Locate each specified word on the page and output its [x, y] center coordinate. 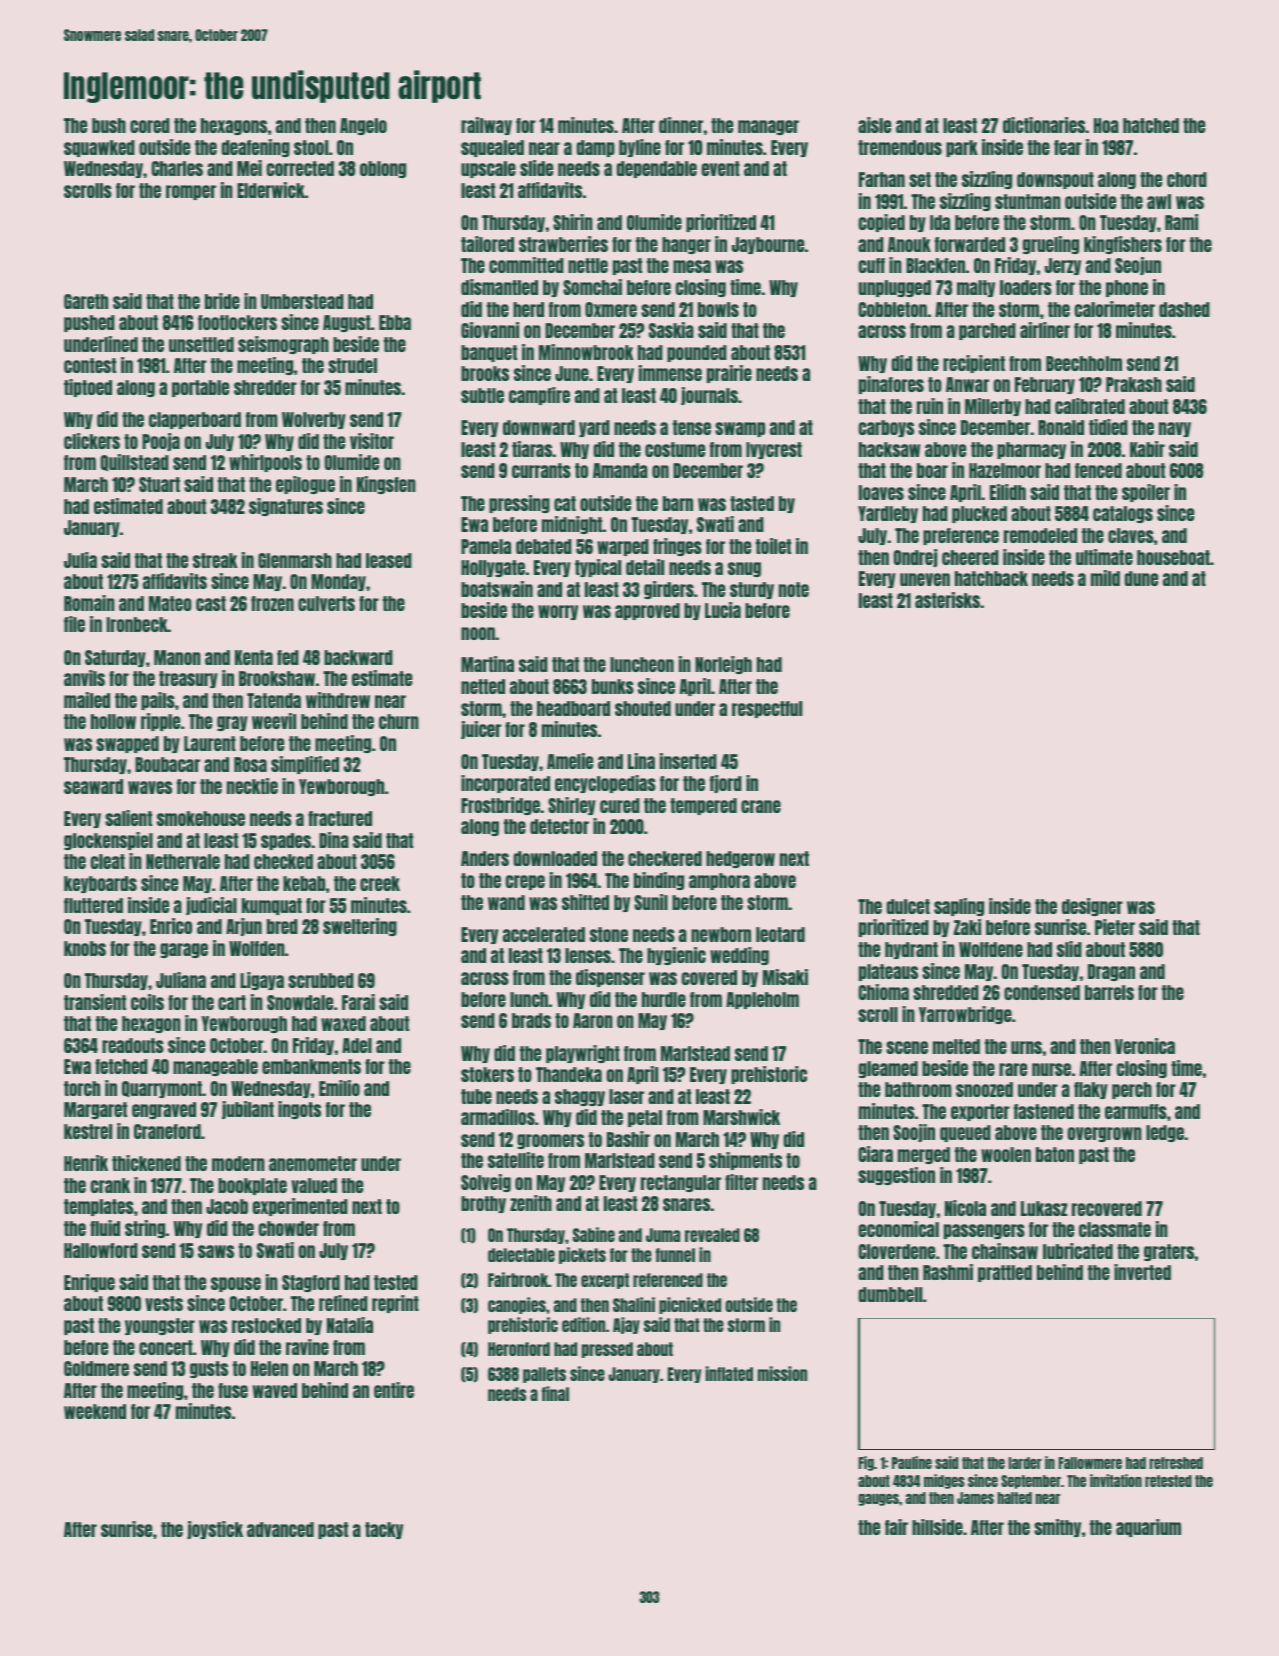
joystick [215, 1530]
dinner [681, 125]
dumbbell [890, 1294]
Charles [177, 168]
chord [1187, 179]
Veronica [1145, 1046]
